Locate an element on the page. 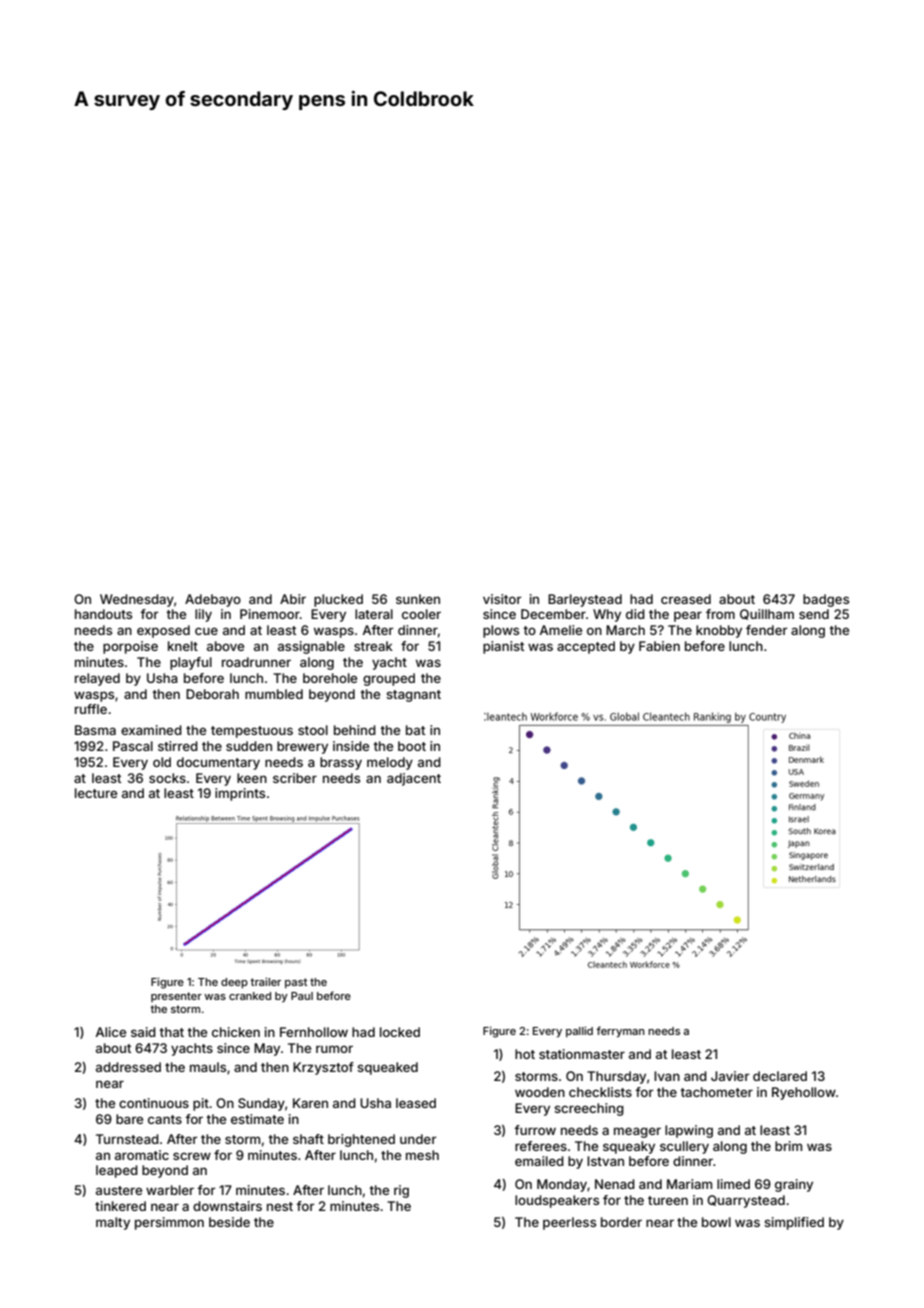 This image has width=924, height=1308. badges is located at coordinates (826, 600).
